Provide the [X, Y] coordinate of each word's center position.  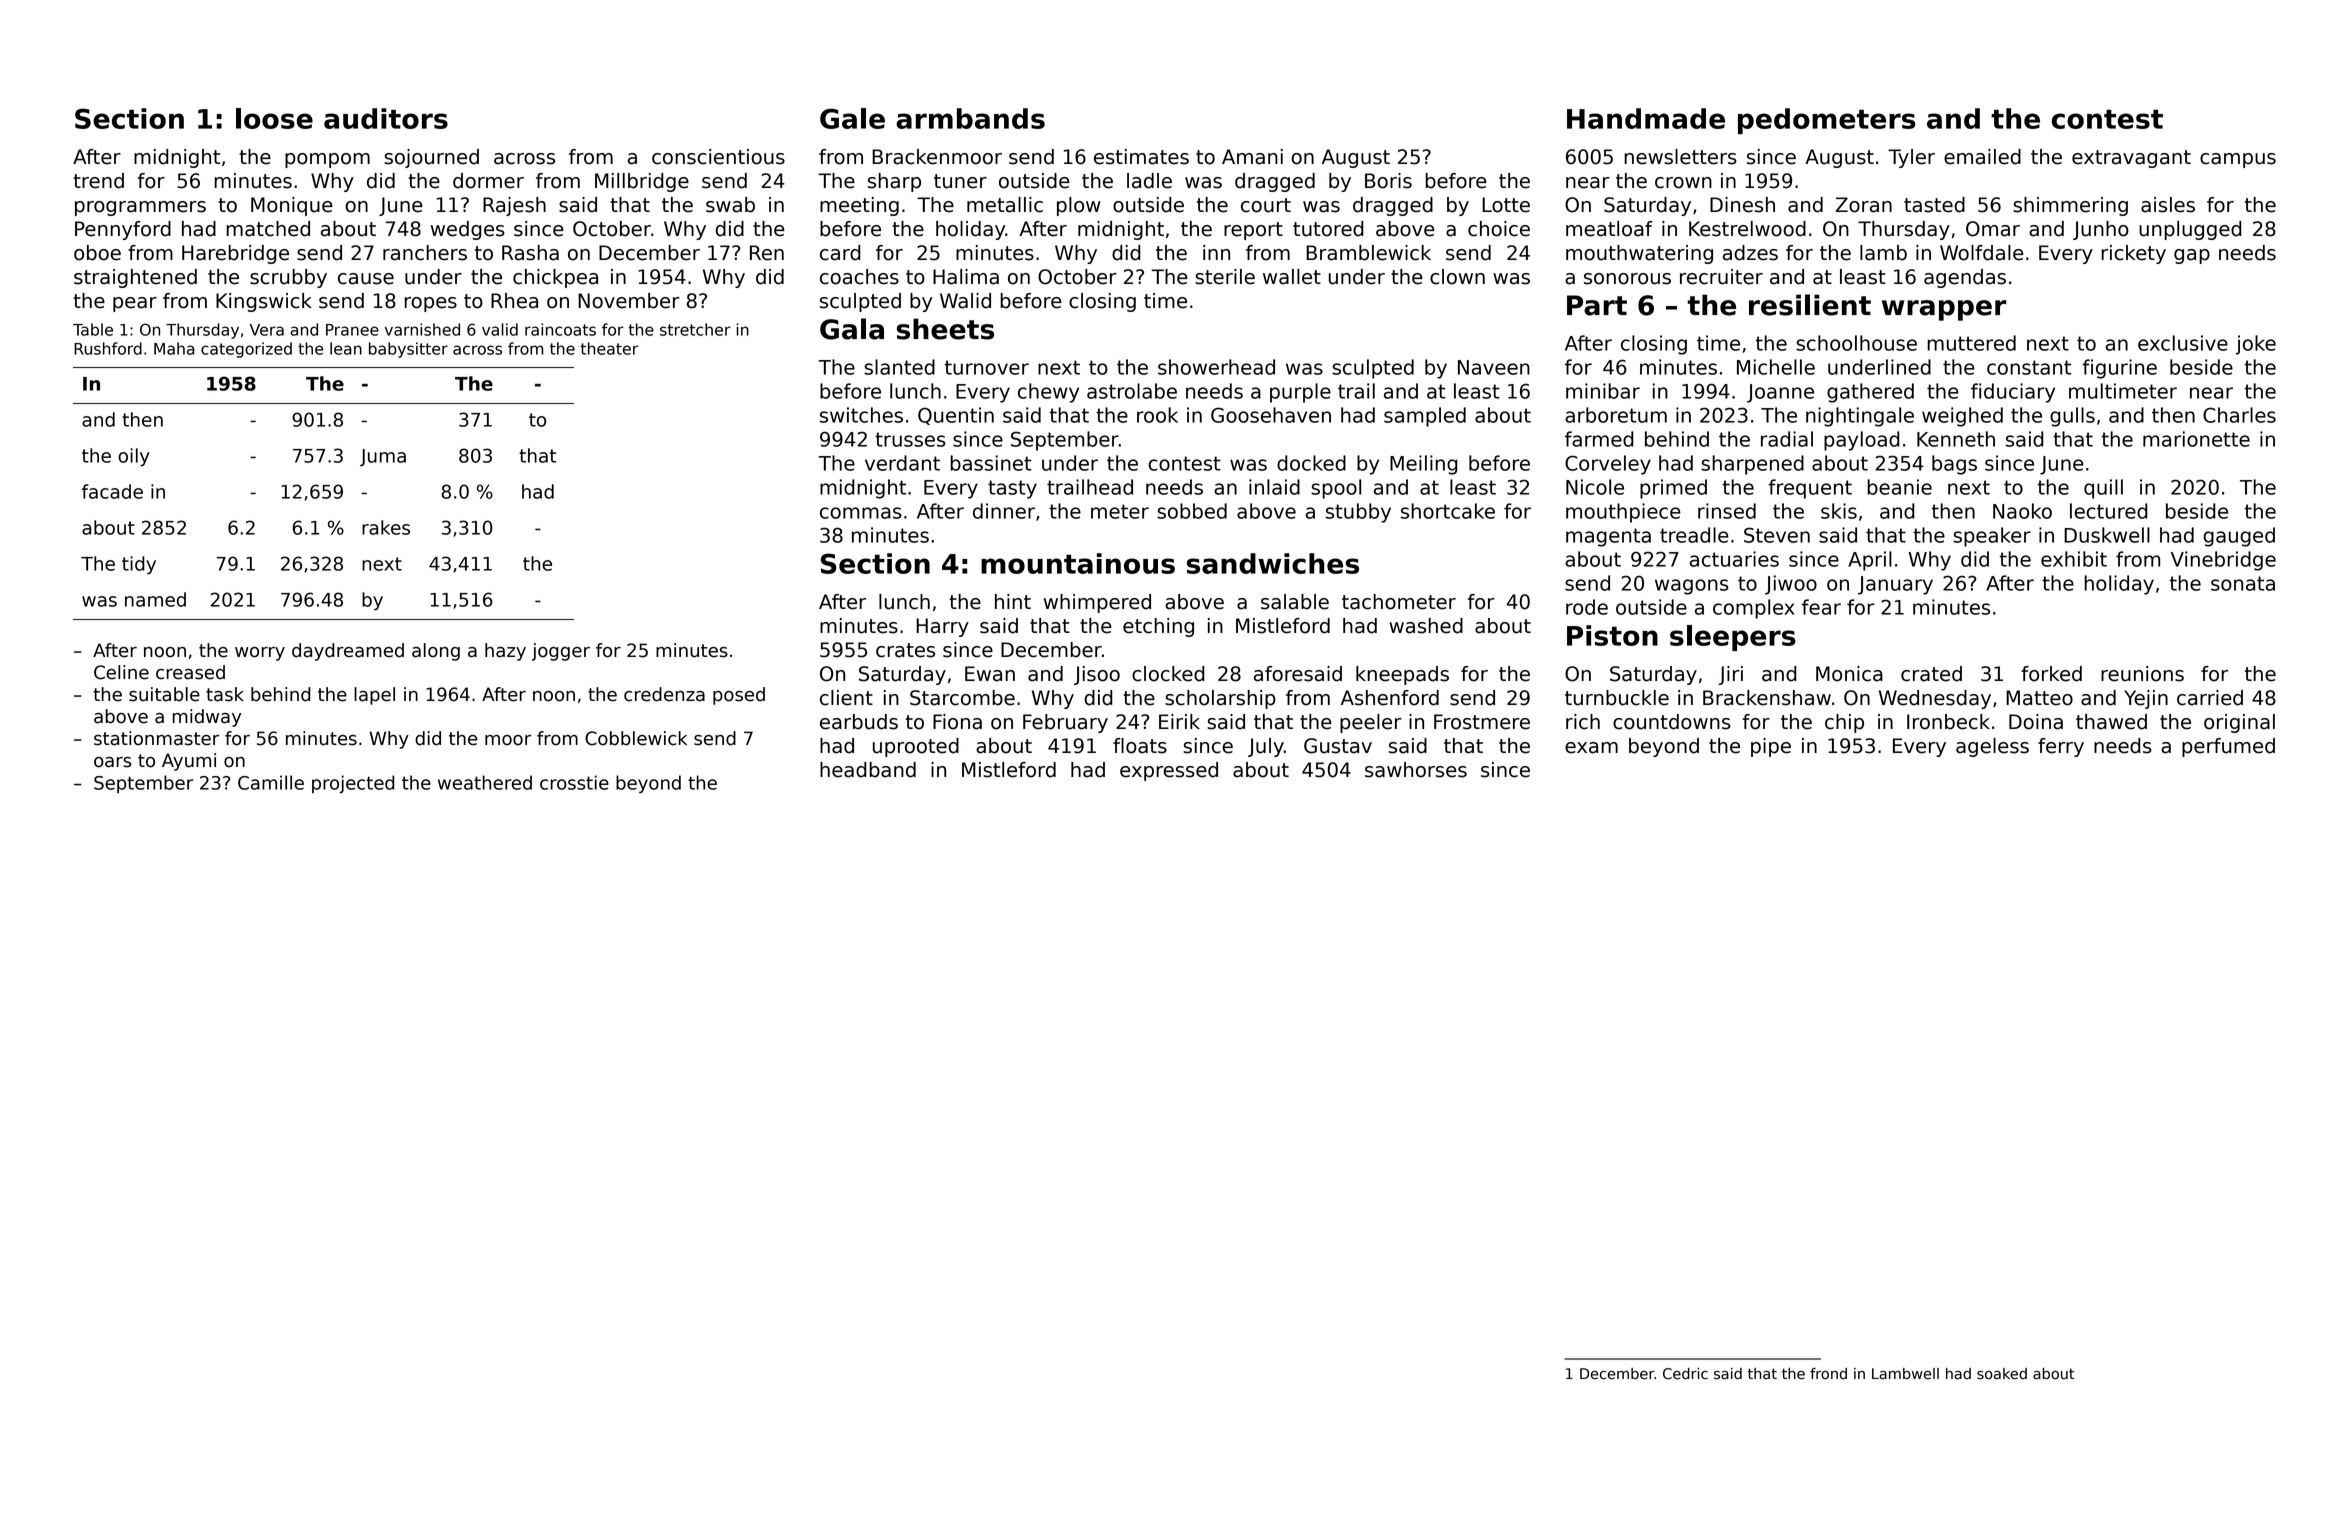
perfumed [2228, 747]
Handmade [1646, 118]
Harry [942, 627]
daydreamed [348, 652]
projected [353, 784]
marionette [2196, 439]
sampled [1425, 417]
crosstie [574, 782]
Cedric [1685, 1374]
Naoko [2022, 511]
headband [868, 770]
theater [609, 348]
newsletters [1680, 157]
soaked [2002, 1374]
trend [98, 181]
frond [1828, 1374]
